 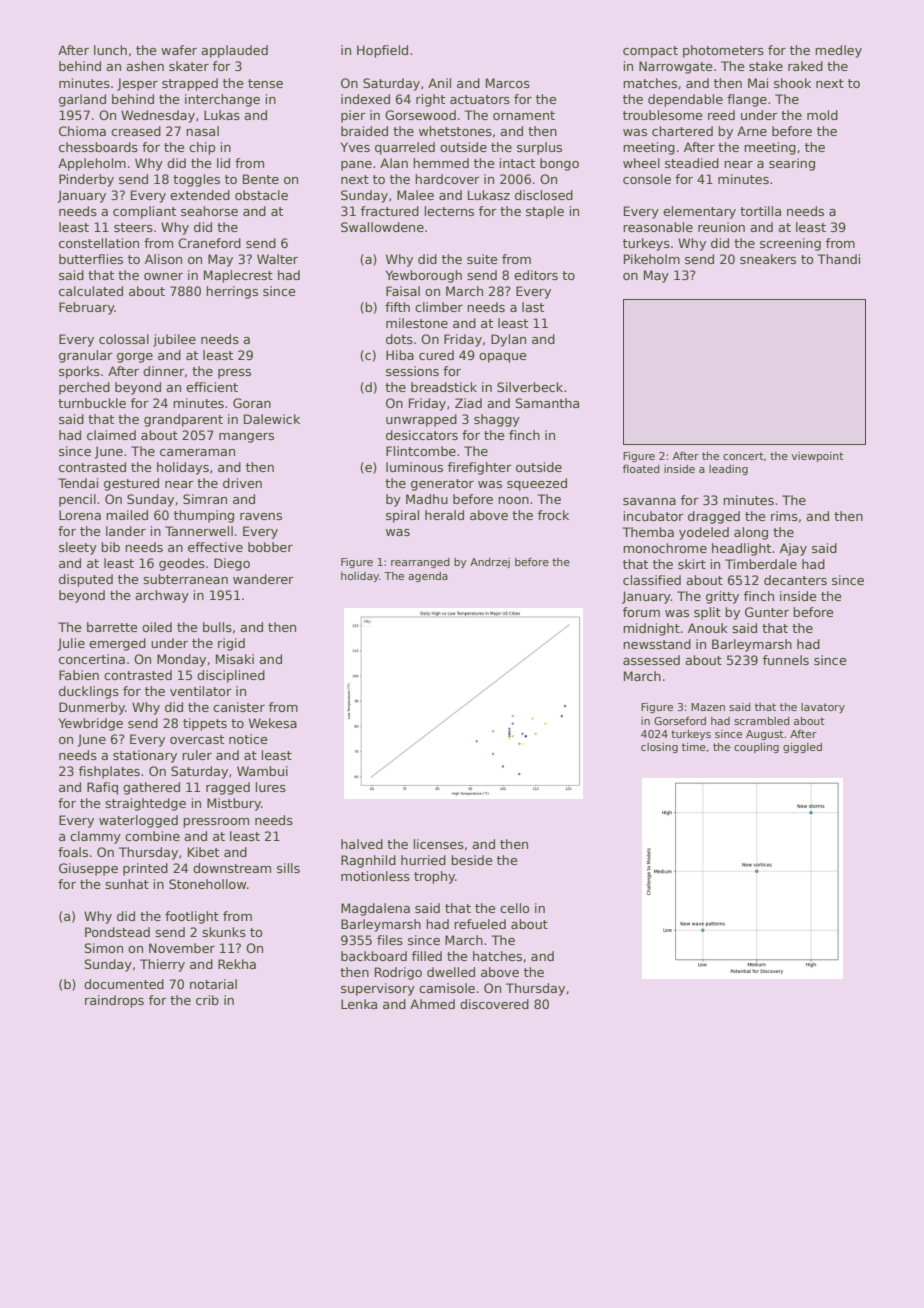 What do you see at coordinates (111, 435) in the page?
I see `claimed` at bounding box center [111, 435].
